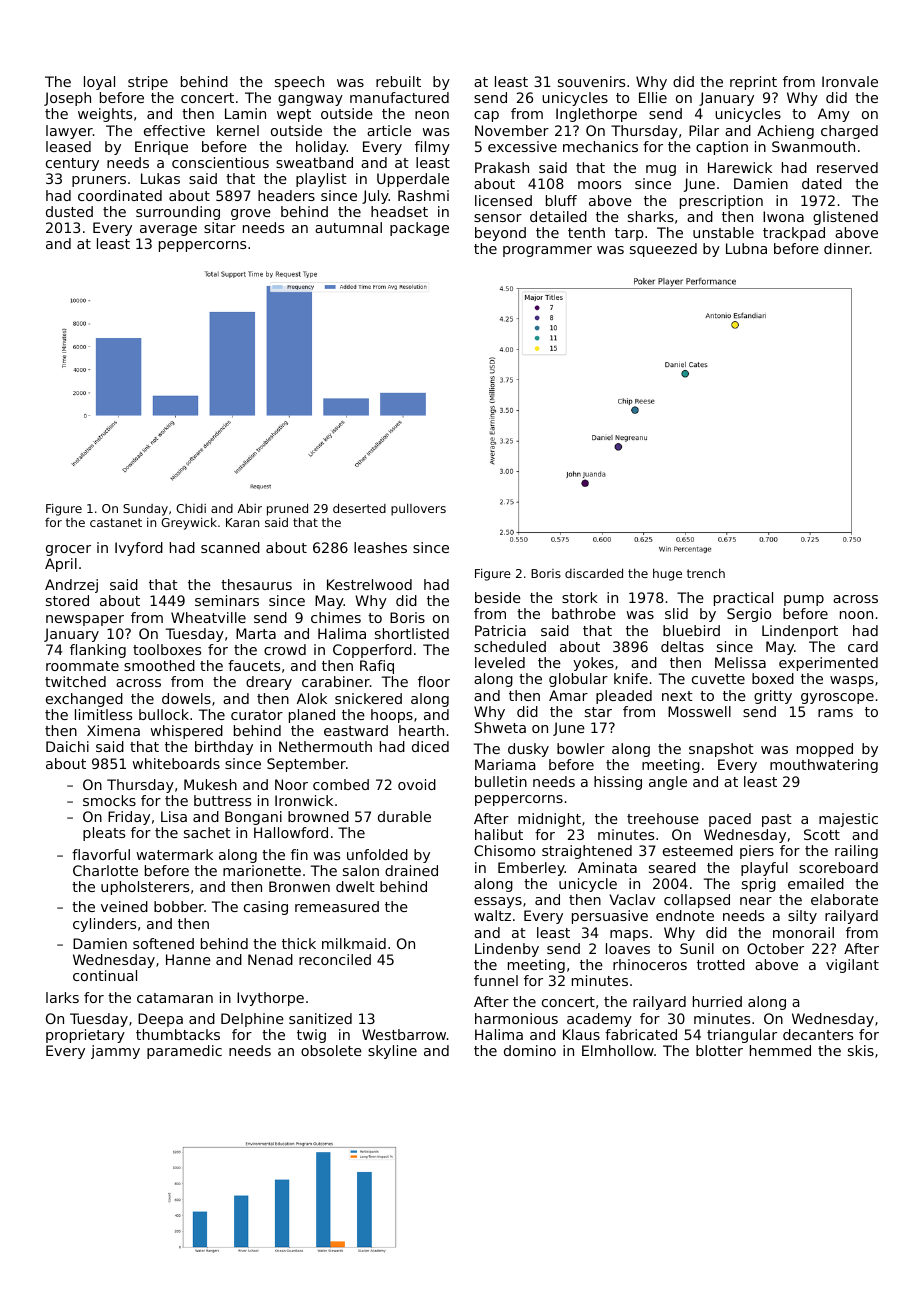 The image size is (924, 1308). What do you see at coordinates (99, 83) in the screenshot?
I see `loyal` at bounding box center [99, 83].
